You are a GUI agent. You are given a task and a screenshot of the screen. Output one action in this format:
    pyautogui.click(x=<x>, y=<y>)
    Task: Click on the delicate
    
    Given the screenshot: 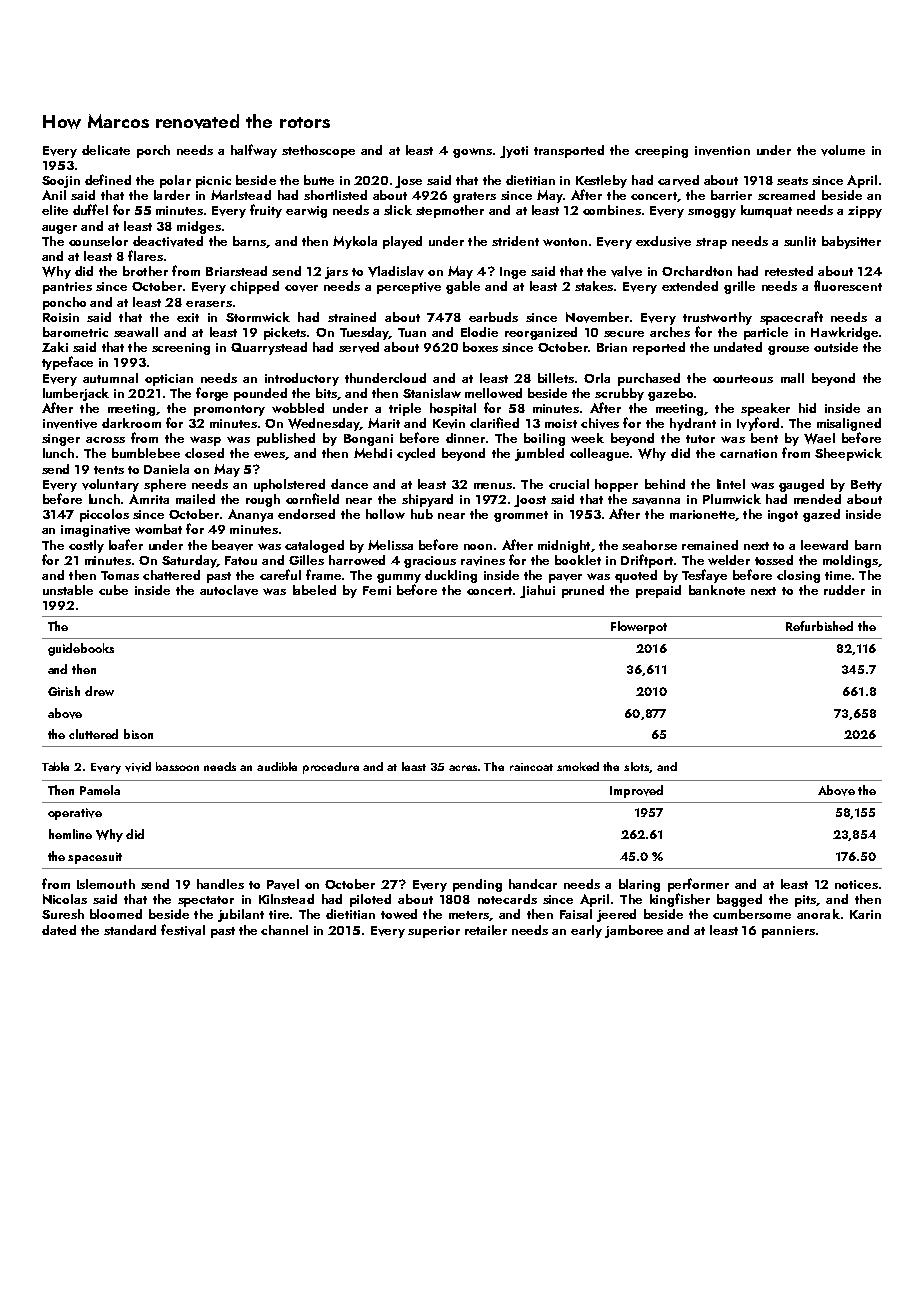 What is the action you would take?
    pyautogui.click(x=106, y=150)
